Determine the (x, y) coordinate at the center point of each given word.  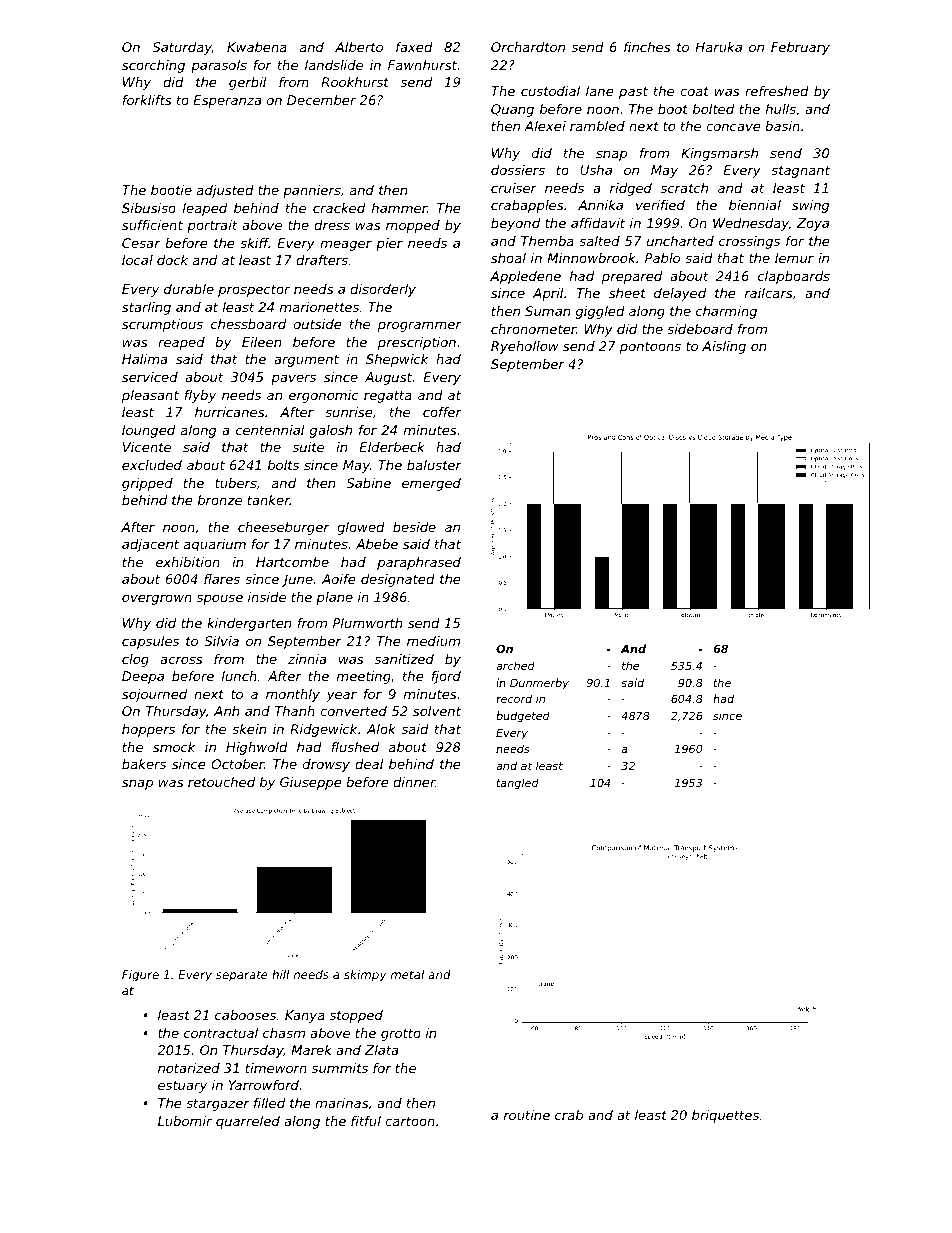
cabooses (245, 1015)
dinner (414, 782)
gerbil (248, 83)
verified (660, 205)
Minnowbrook (591, 258)
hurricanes (230, 412)
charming (726, 312)
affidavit (598, 223)
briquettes (725, 1116)
